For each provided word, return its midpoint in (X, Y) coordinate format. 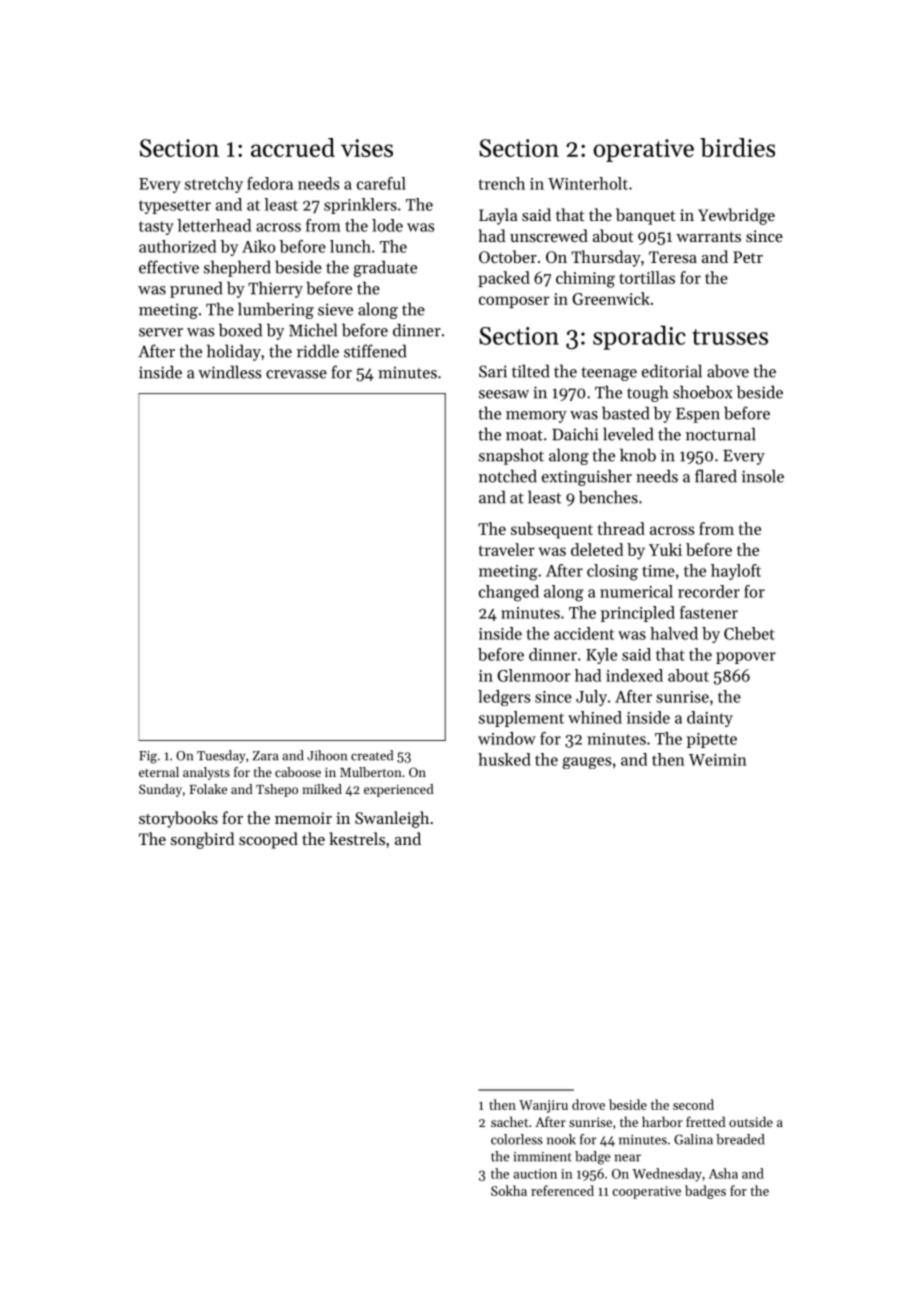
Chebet (749, 633)
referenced (562, 1190)
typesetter (175, 207)
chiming (585, 279)
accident (584, 633)
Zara (266, 756)
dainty (710, 719)
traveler (507, 549)
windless (229, 372)
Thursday (606, 258)
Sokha (509, 1190)
